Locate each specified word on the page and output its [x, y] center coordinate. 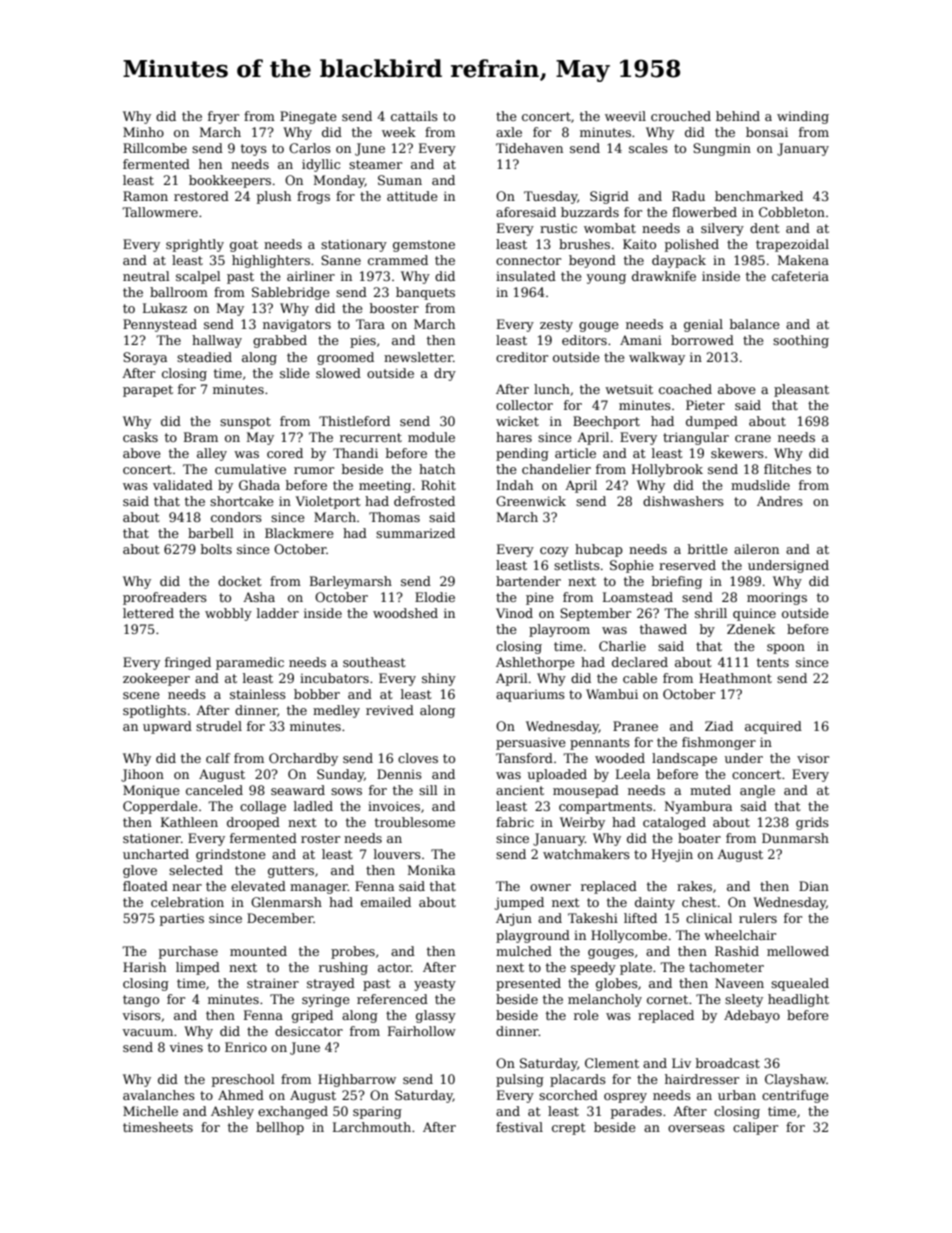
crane [753, 438]
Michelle [150, 1111]
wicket [517, 421]
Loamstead [638, 597]
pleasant [801, 390]
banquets [425, 293]
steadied [204, 357]
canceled [214, 790]
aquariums [530, 696]
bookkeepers [230, 181]
